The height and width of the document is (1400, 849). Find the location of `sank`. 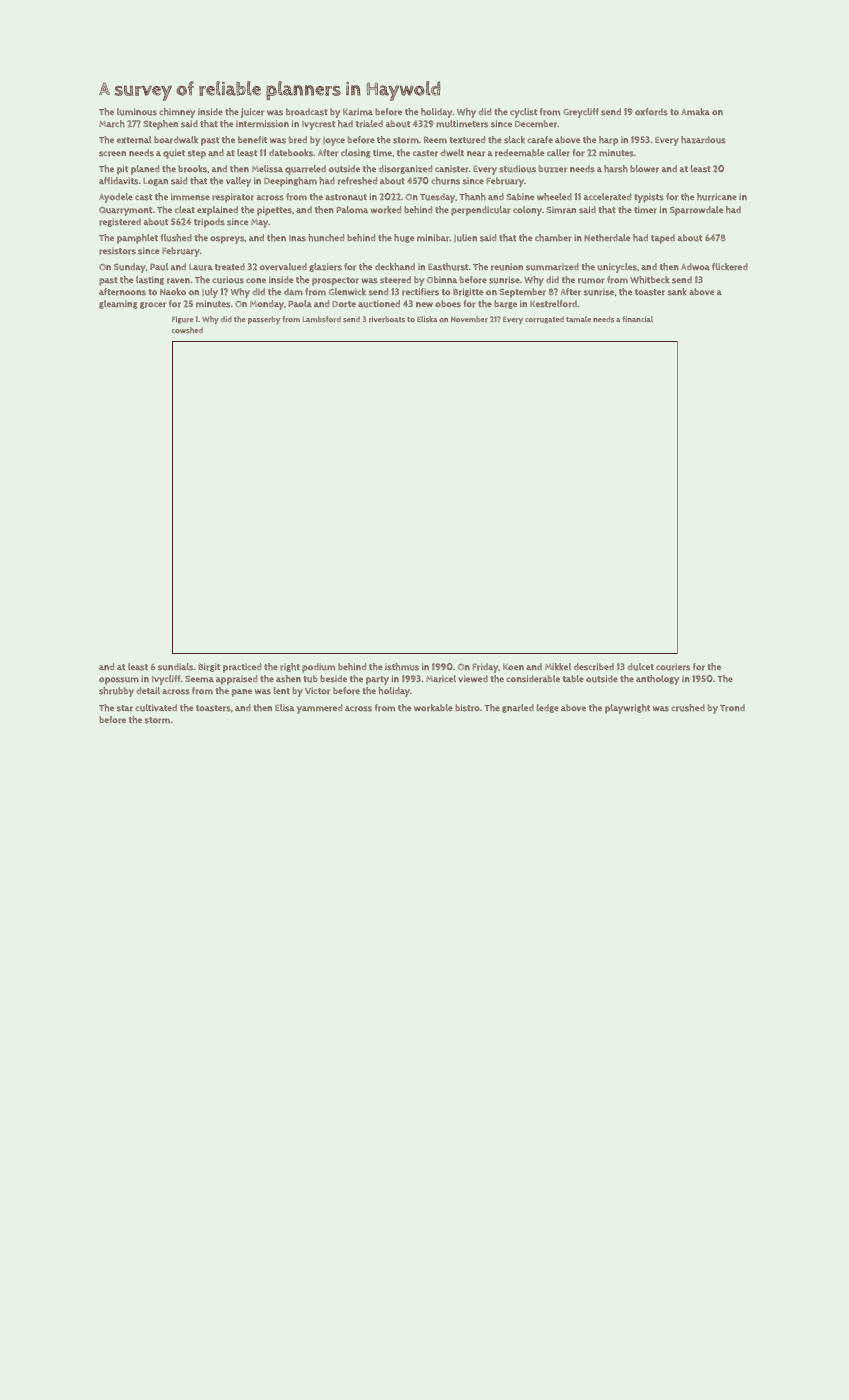

sank is located at coordinates (677, 292).
